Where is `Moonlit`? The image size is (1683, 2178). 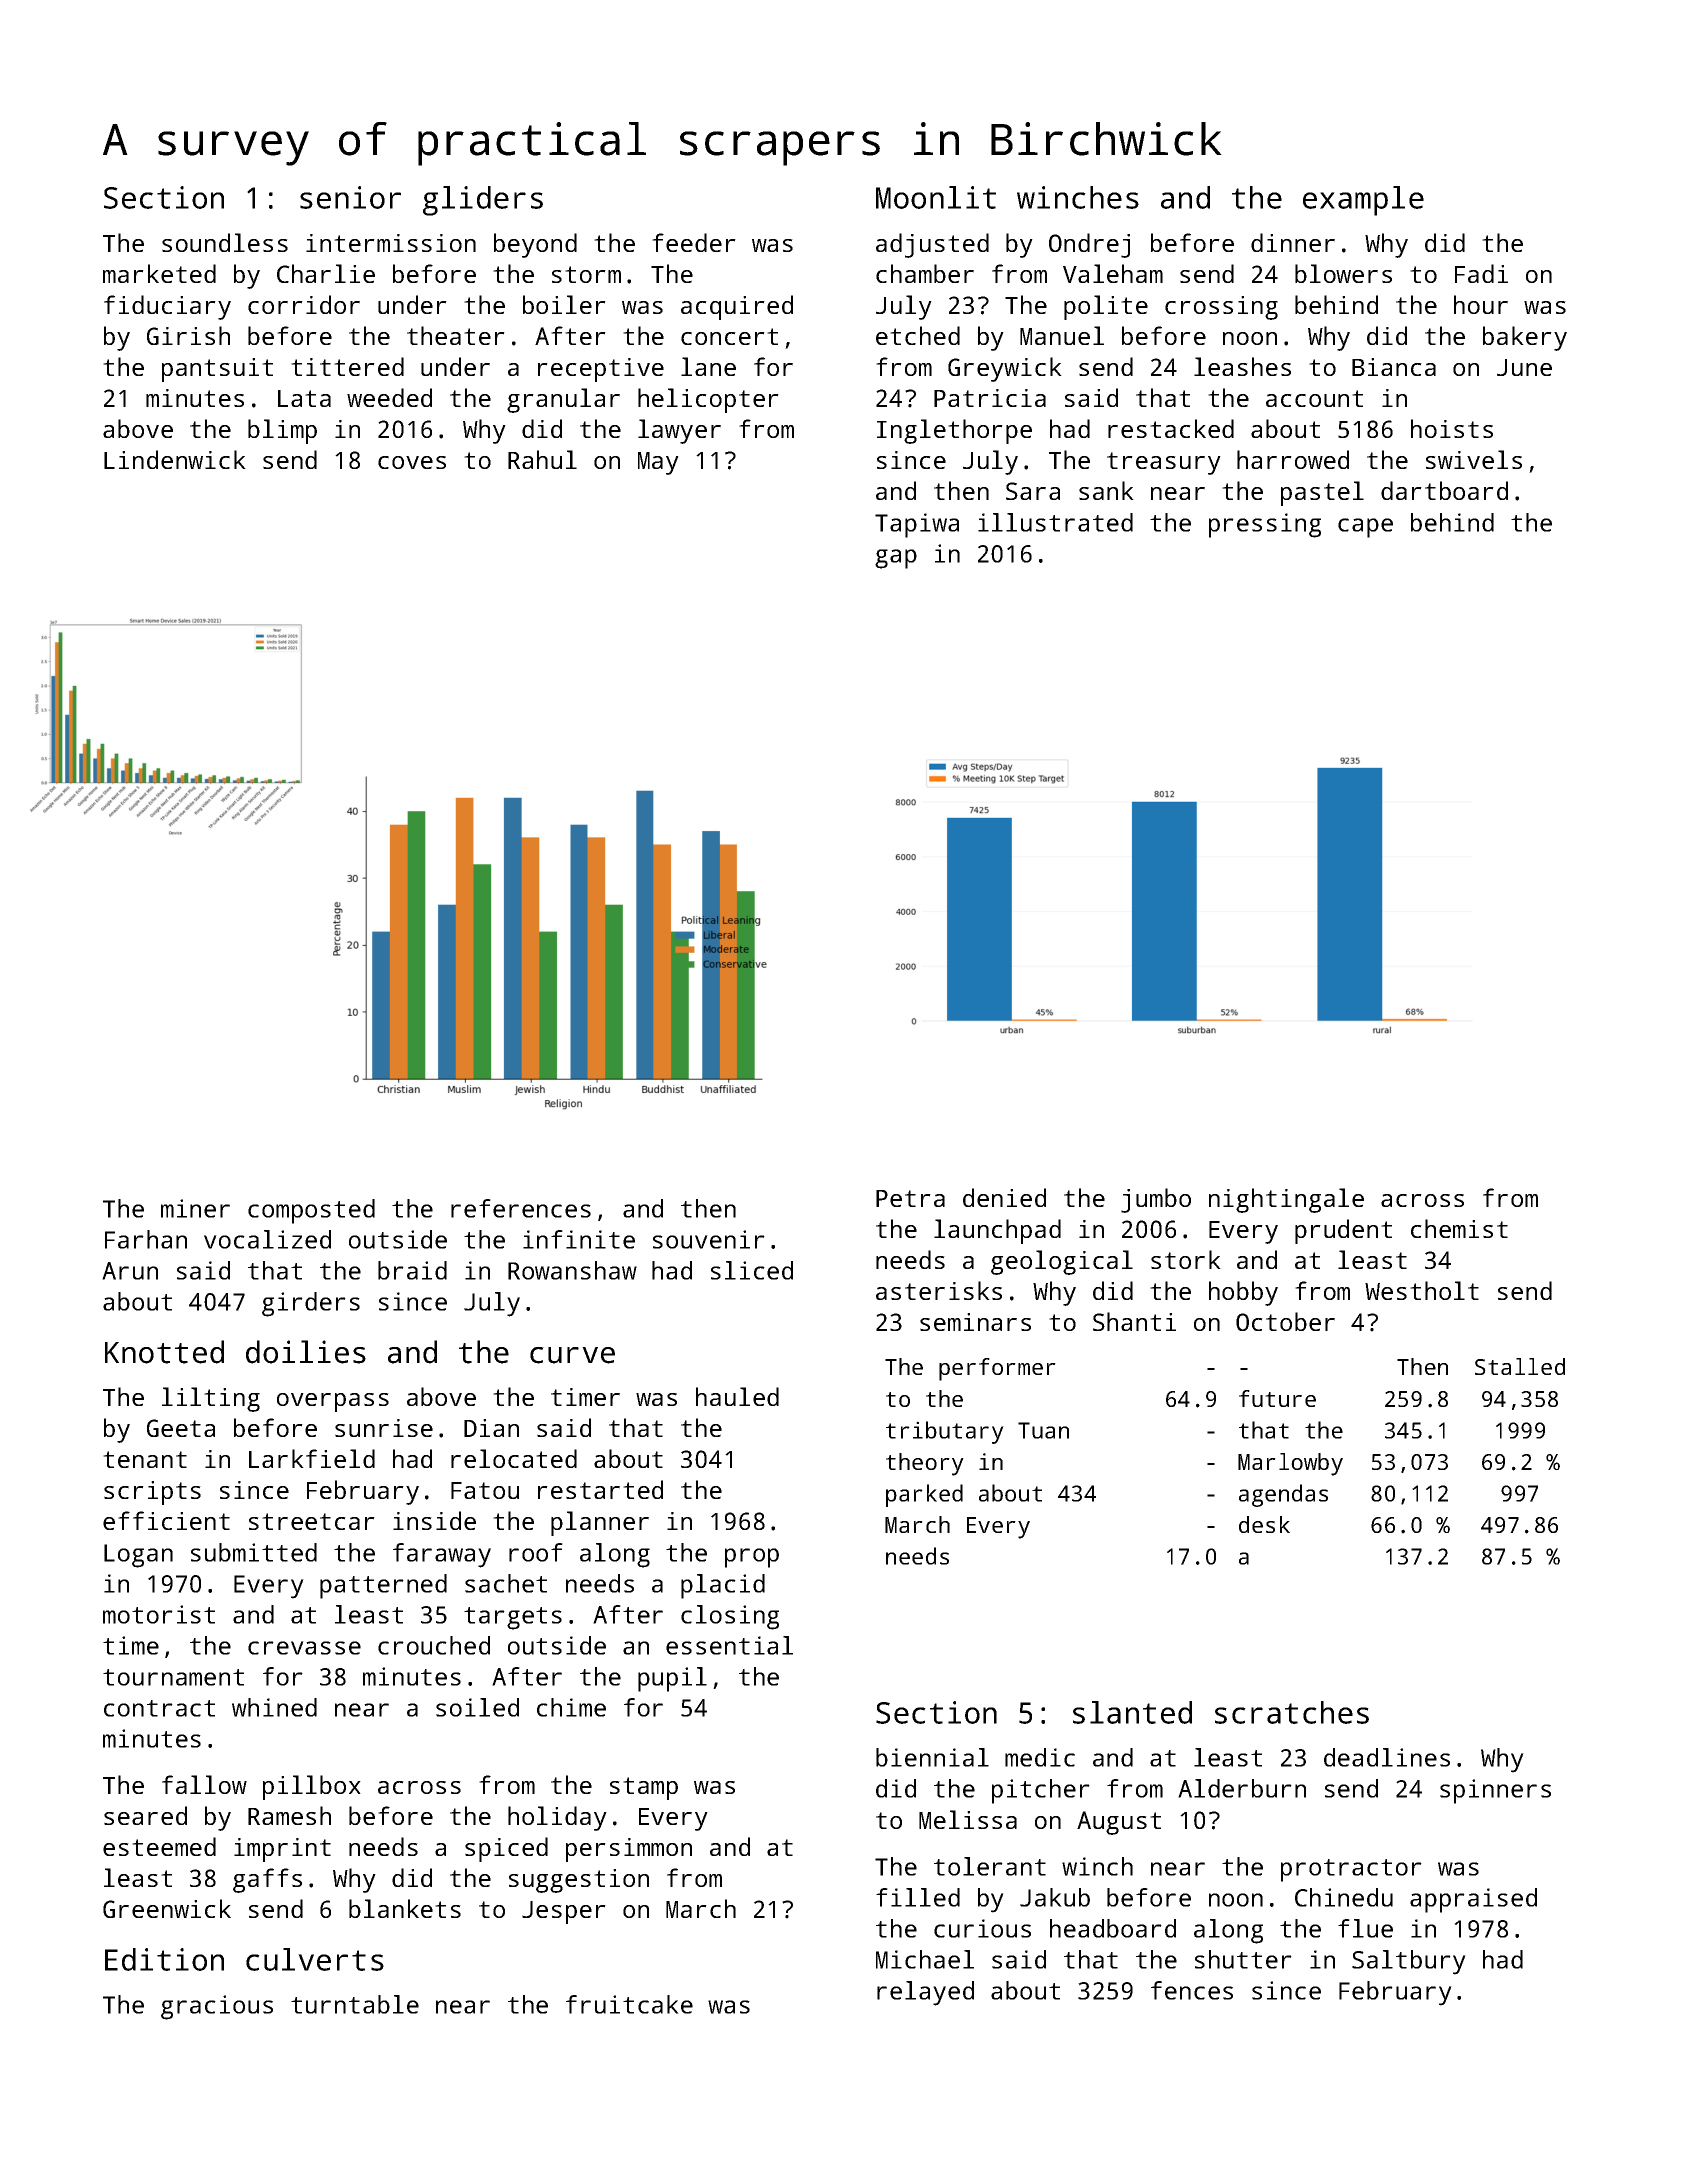 Moonlit is located at coordinates (936, 197).
